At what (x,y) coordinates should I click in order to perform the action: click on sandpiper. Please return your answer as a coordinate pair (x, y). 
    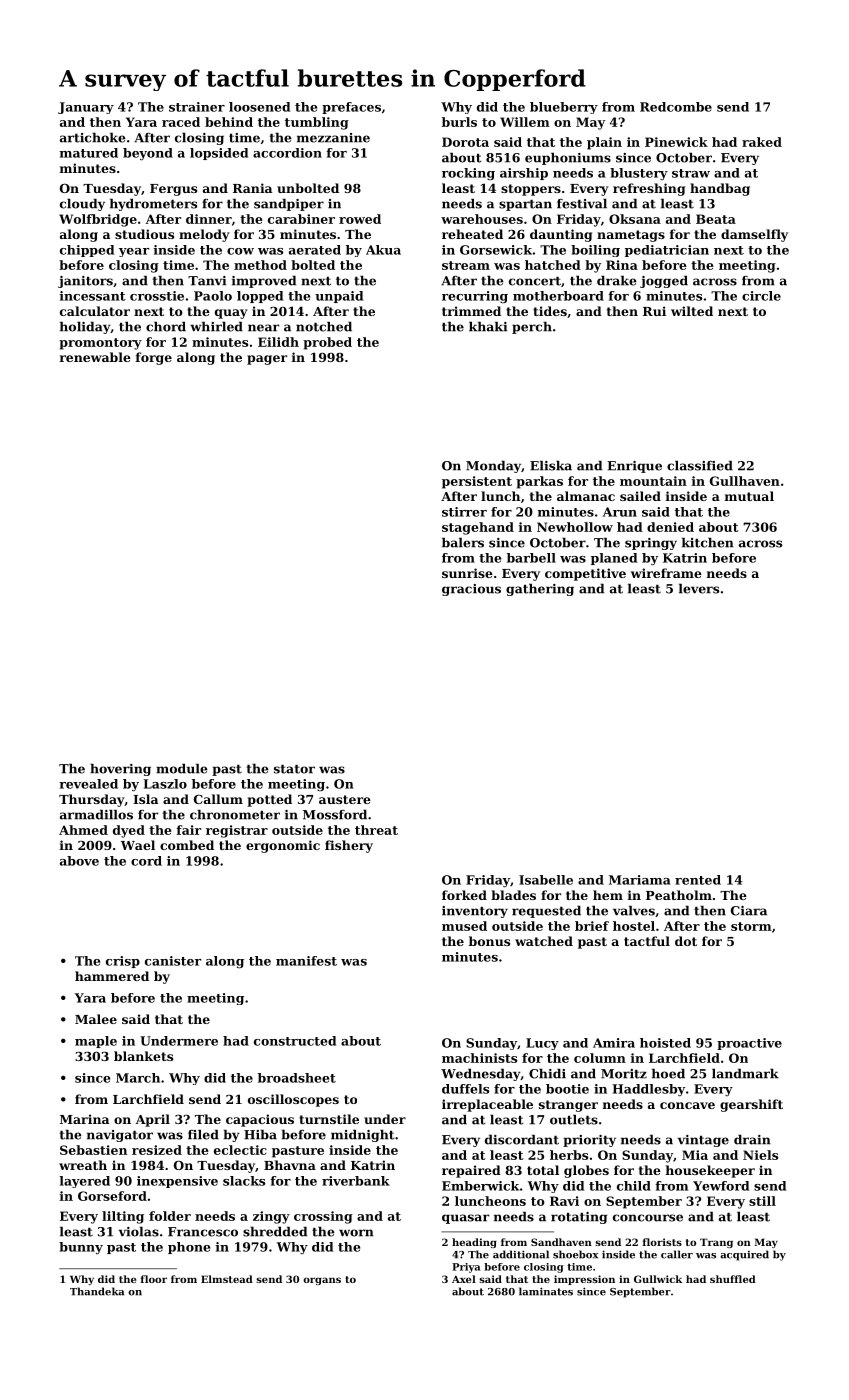
    Looking at the image, I should click on (289, 204).
